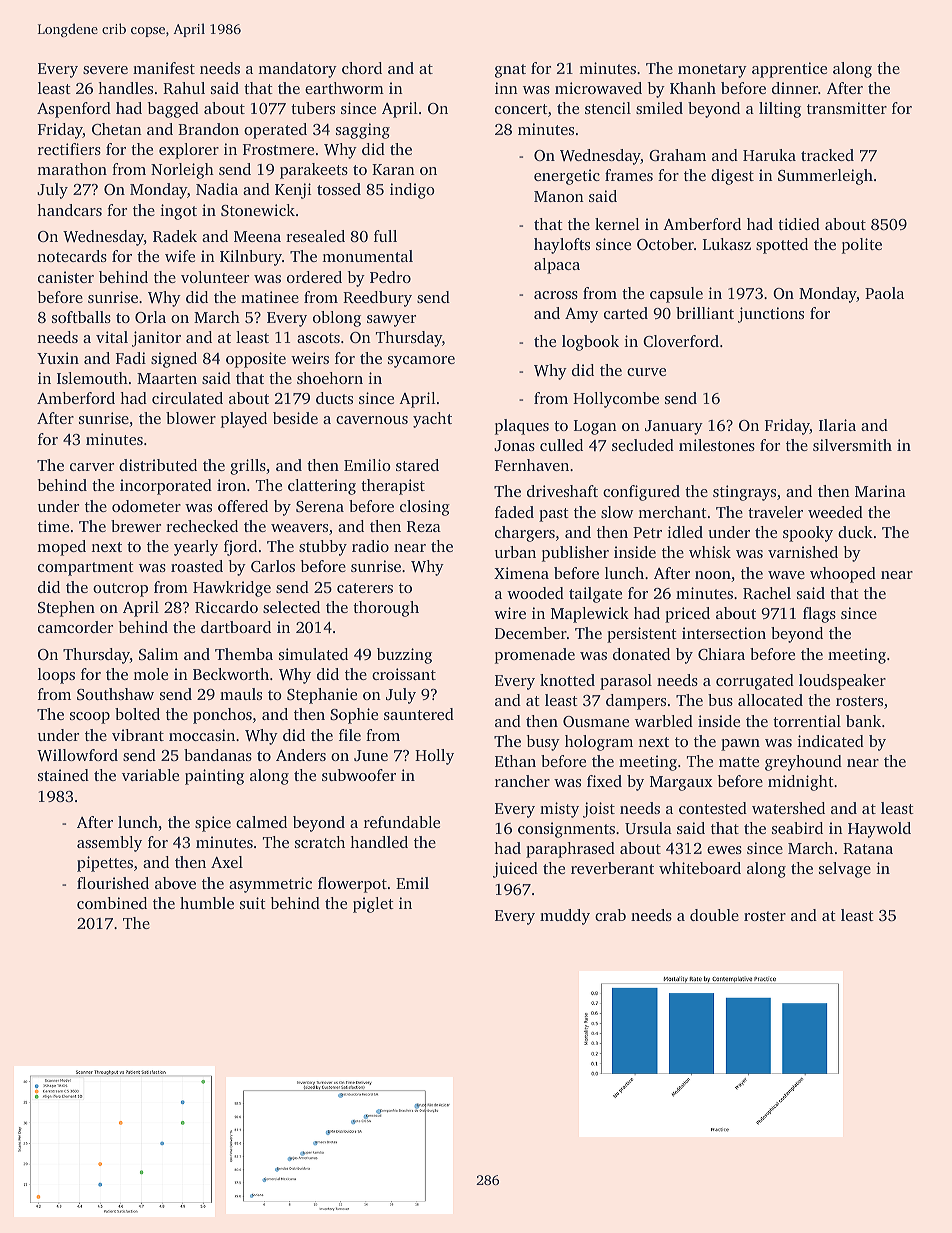 The image size is (952, 1233). Describe the element at coordinates (187, 398) in the screenshot. I see `circulated` at that location.
